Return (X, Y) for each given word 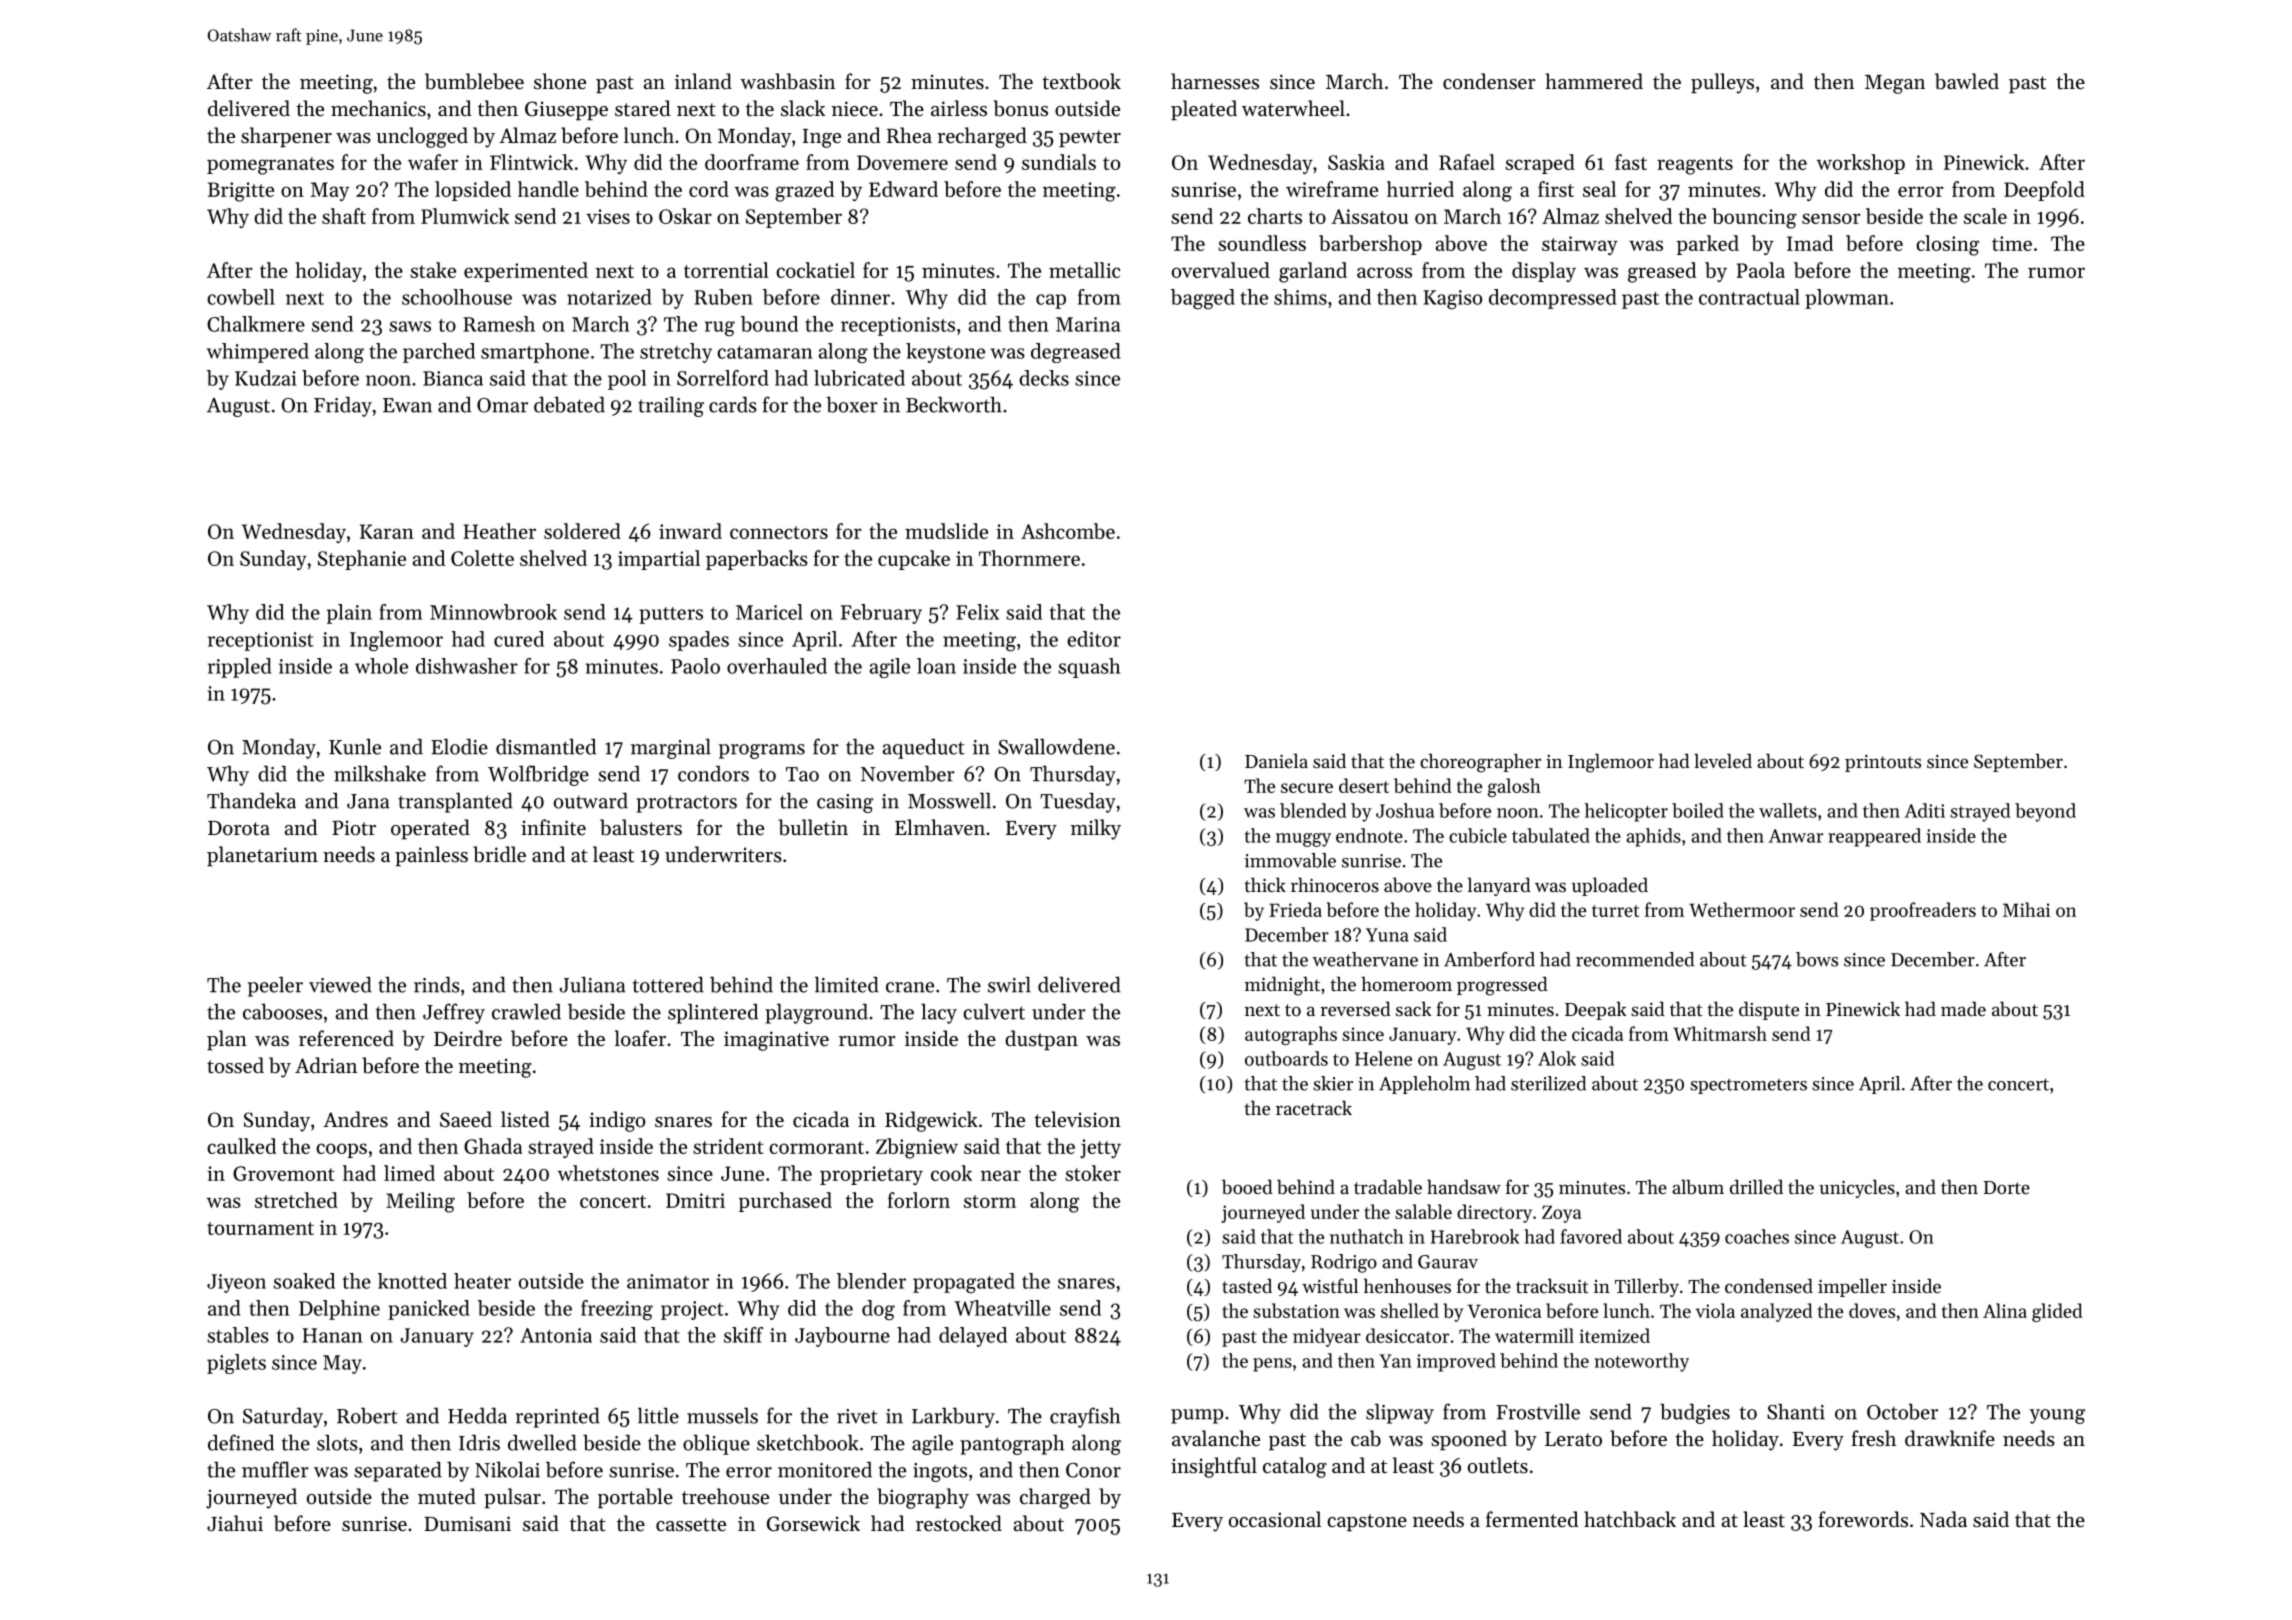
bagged (1203, 299)
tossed (235, 1065)
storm (990, 1201)
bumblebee (474, 81)
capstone (1367, 1523)
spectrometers (1748, 1086)
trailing (671, 406)
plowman (1847, 299)
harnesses (1215, 81)
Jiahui (235, 1523)
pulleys (1722, 83)
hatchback (1630, 1519)
